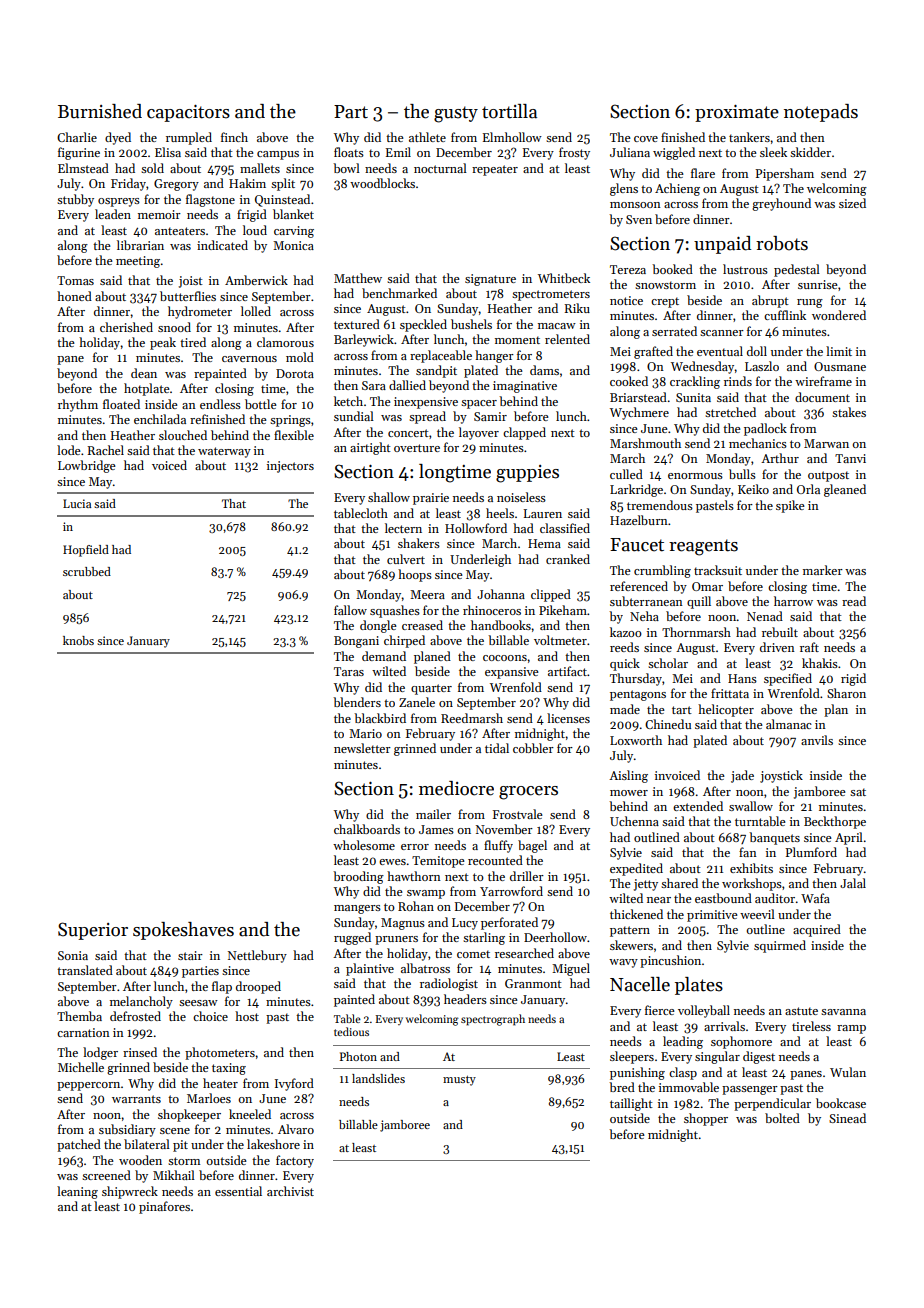 This document has height=1308, width=924. Describe the element at coordinates (87, 571) in the document. I see `scrubbed` at that location.
